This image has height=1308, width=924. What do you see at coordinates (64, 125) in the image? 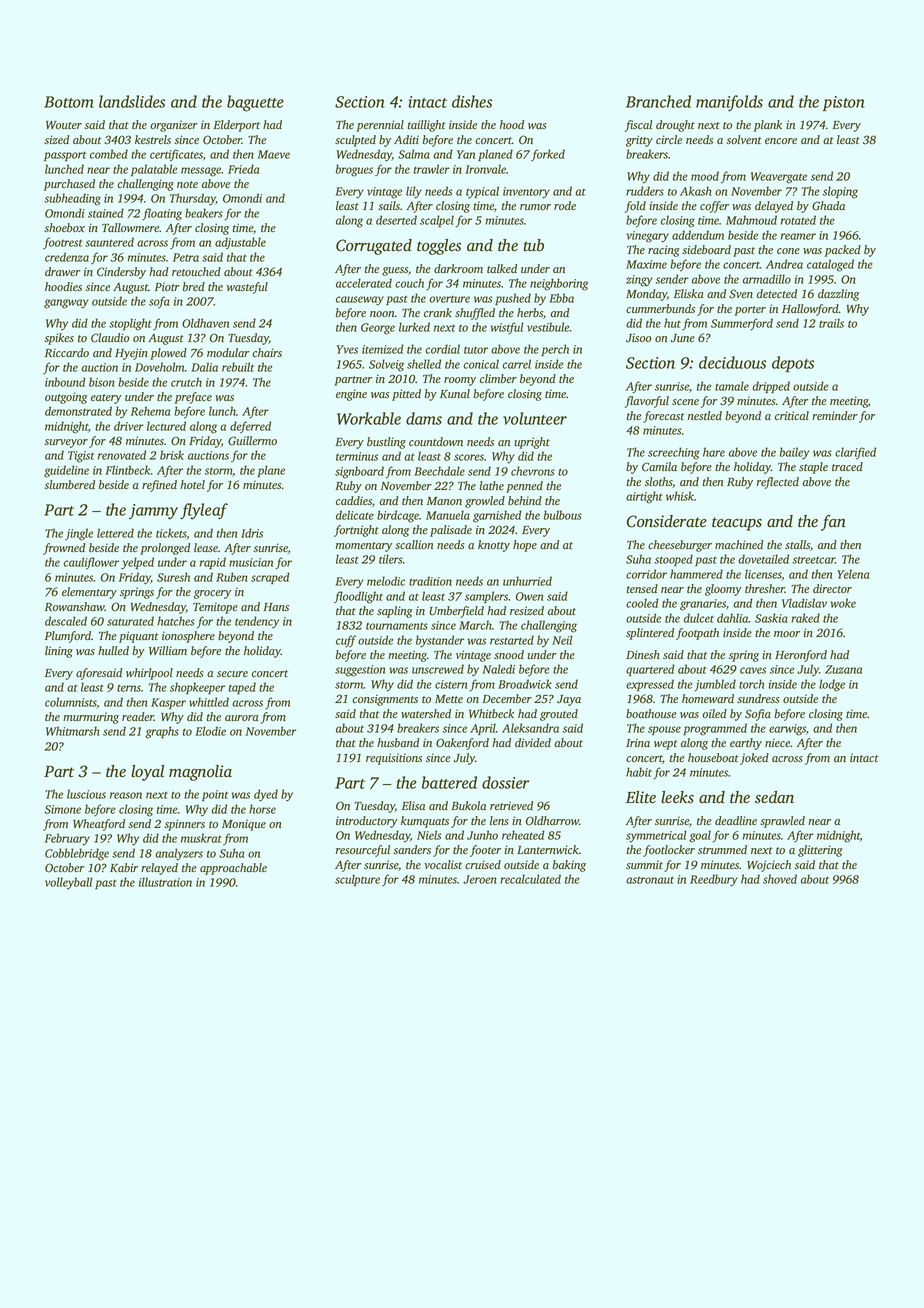
I see `Wouter` at bounding box center [64, 125].
